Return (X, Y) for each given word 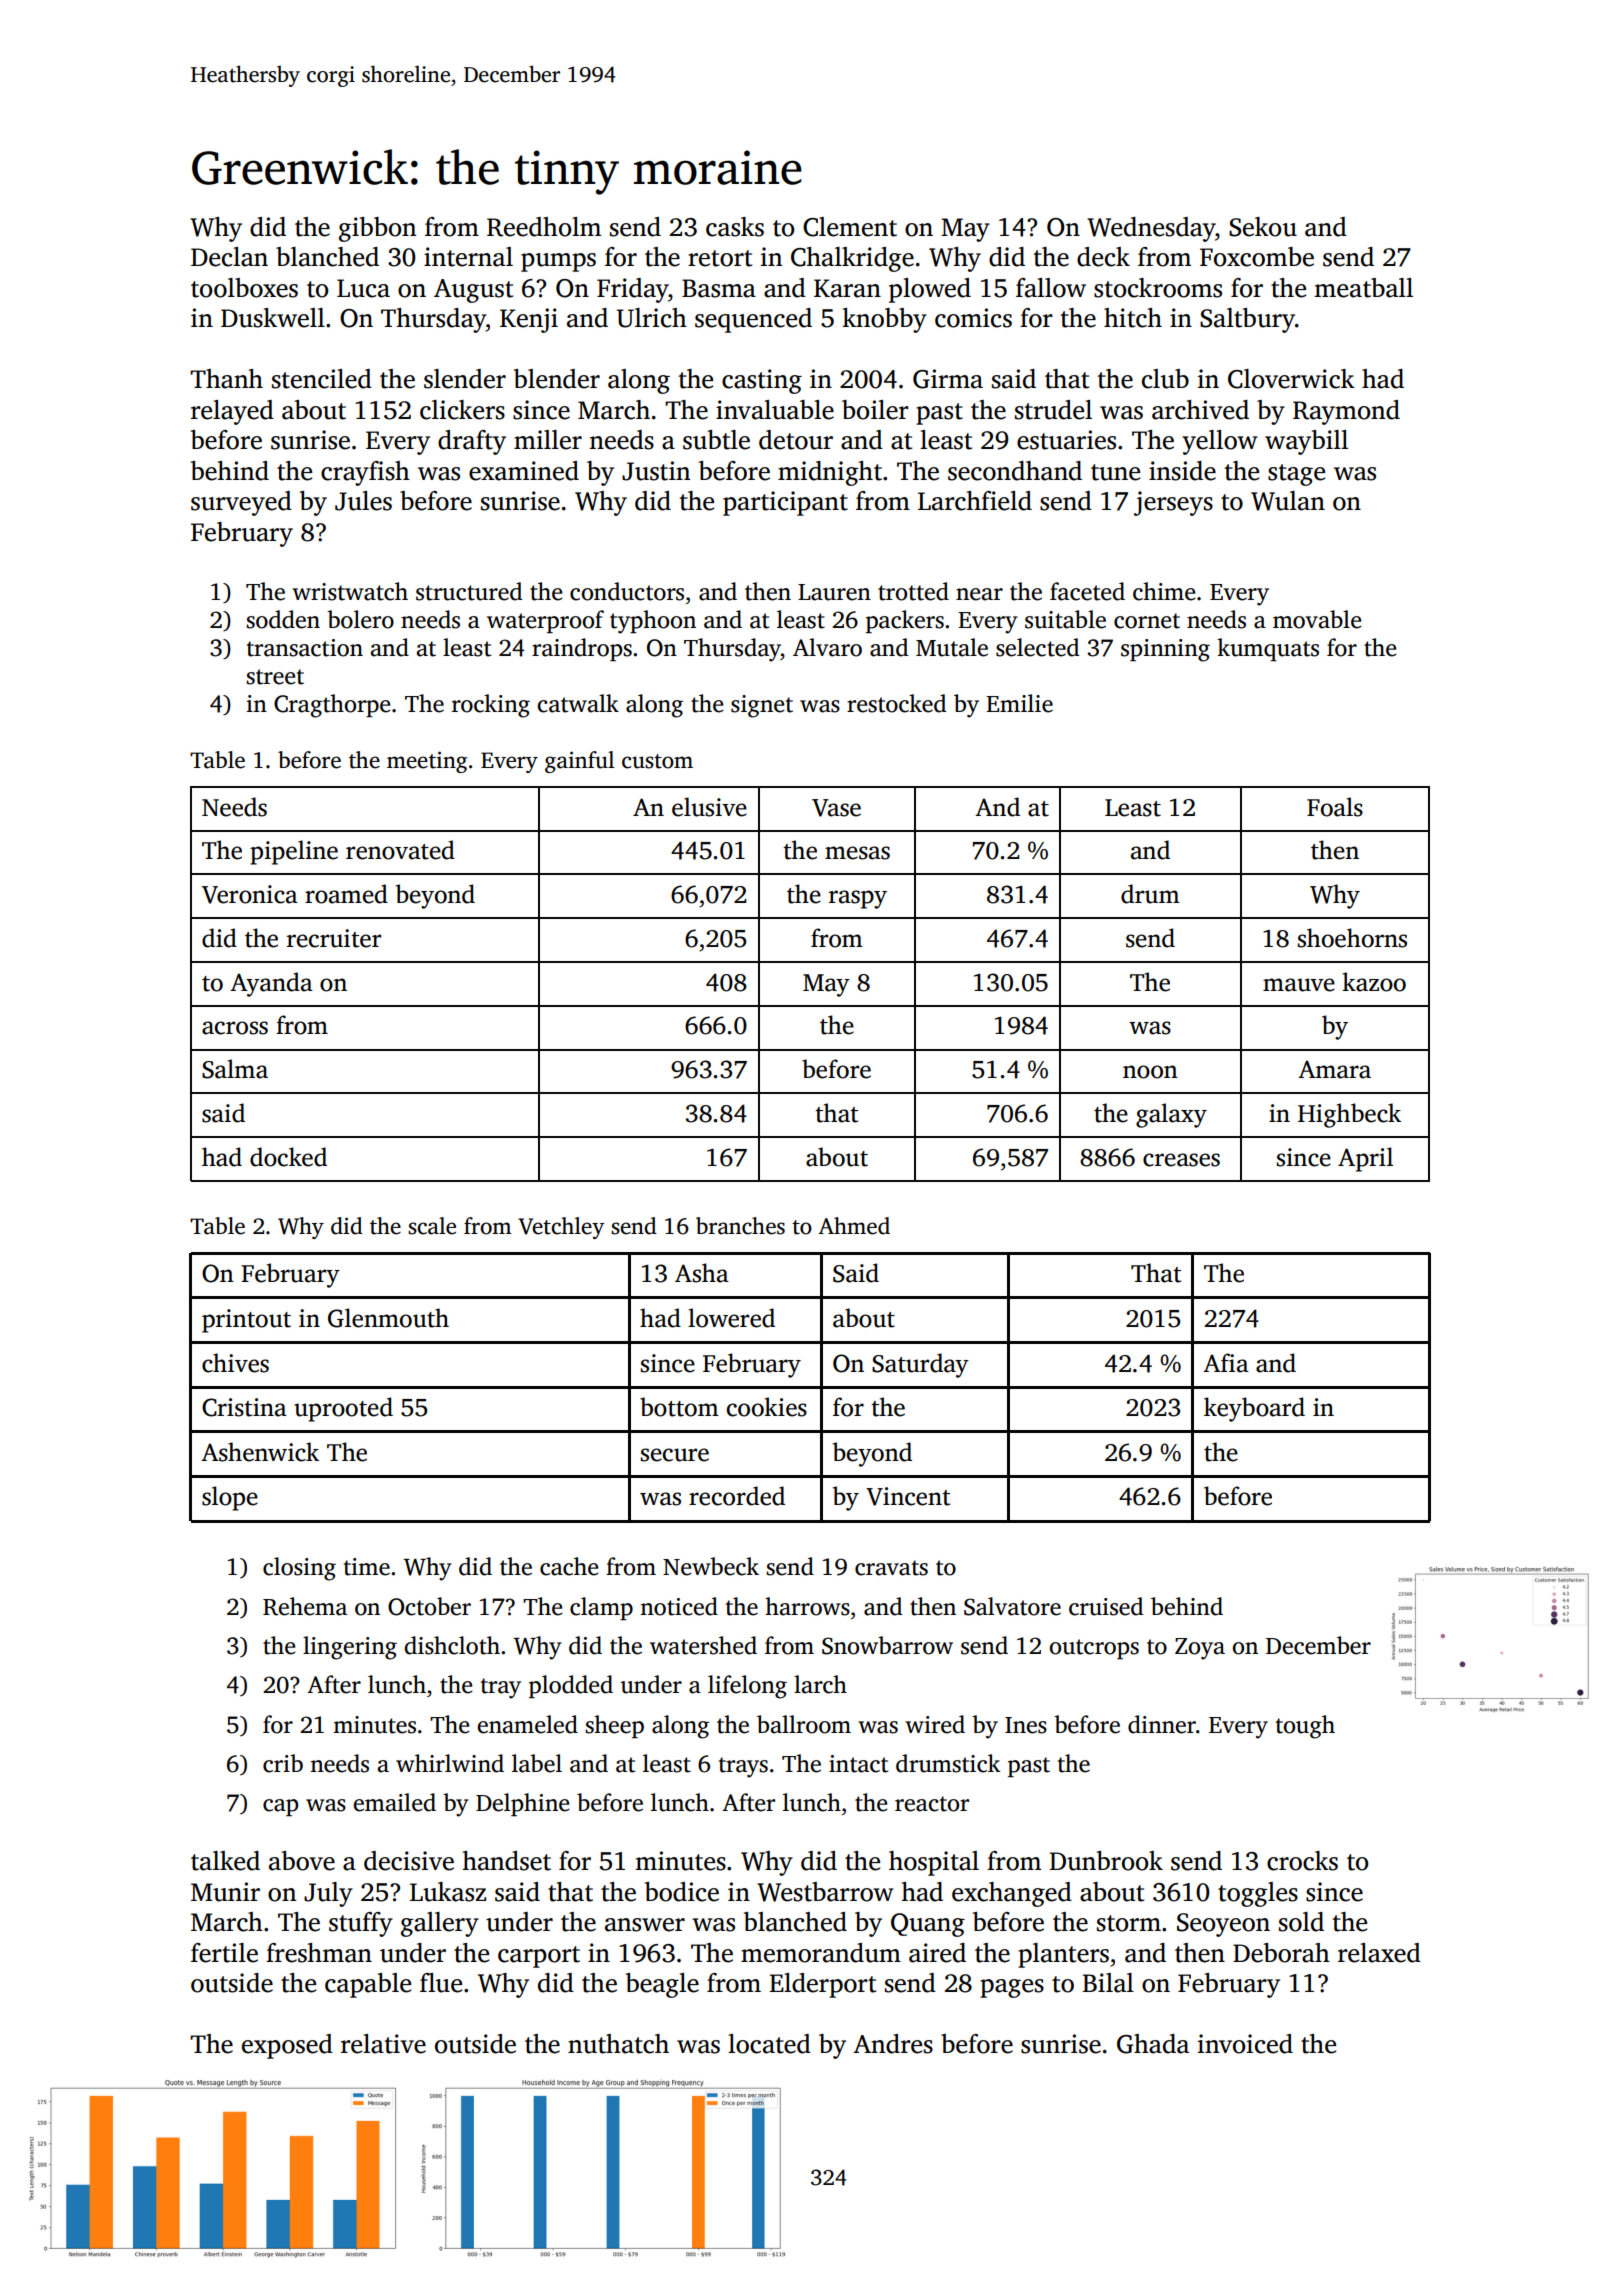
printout (246, 1321)
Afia (1226, 1363)
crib (283, 1763)
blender (557, 379)
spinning (1165, 650)
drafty (472, 442)
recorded (737, 1496)
